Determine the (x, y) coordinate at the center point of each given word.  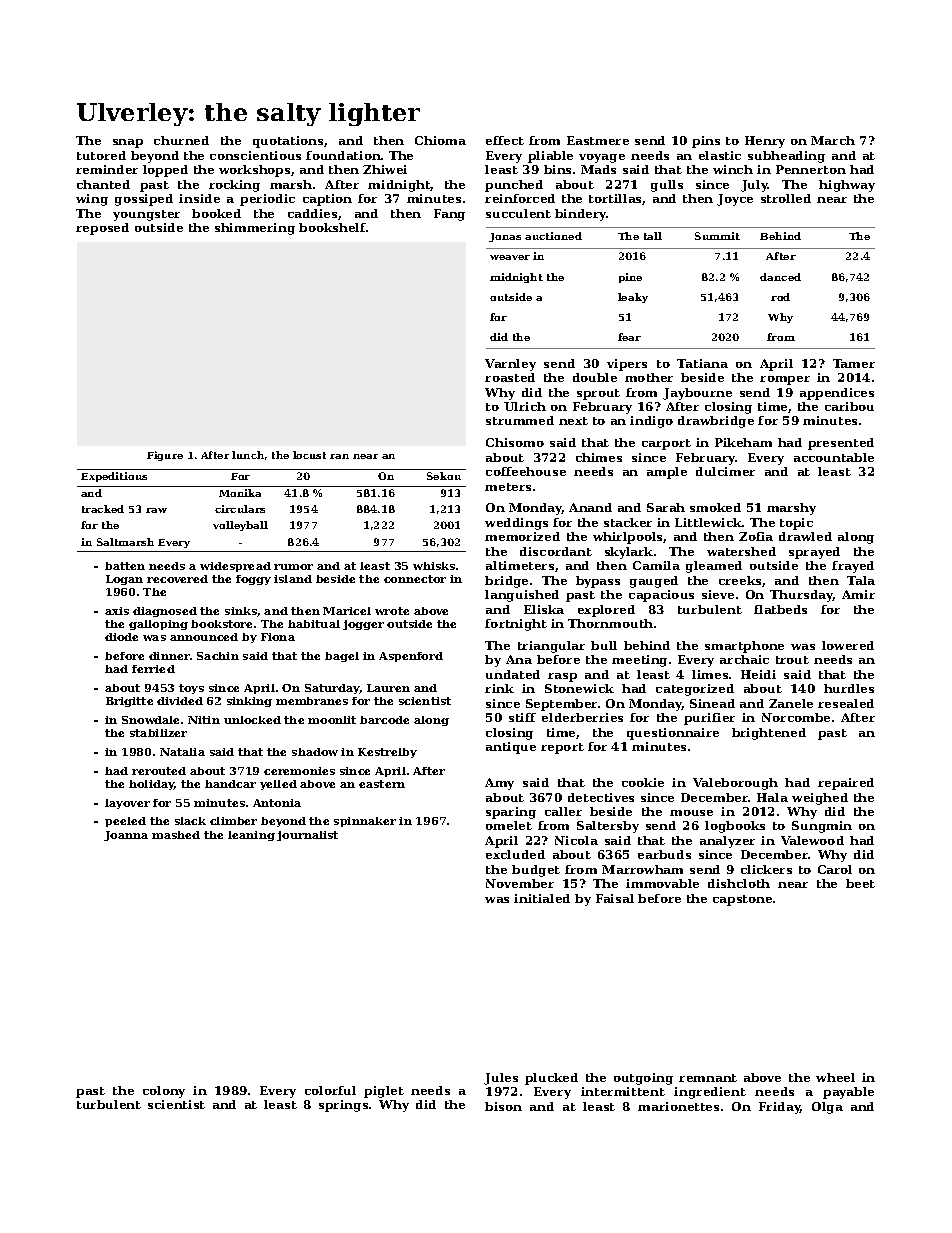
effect (505, 140)
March (833, 140)
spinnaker (365, 822)
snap (128, 143)
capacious (661, 596)
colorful (330, 1090)
